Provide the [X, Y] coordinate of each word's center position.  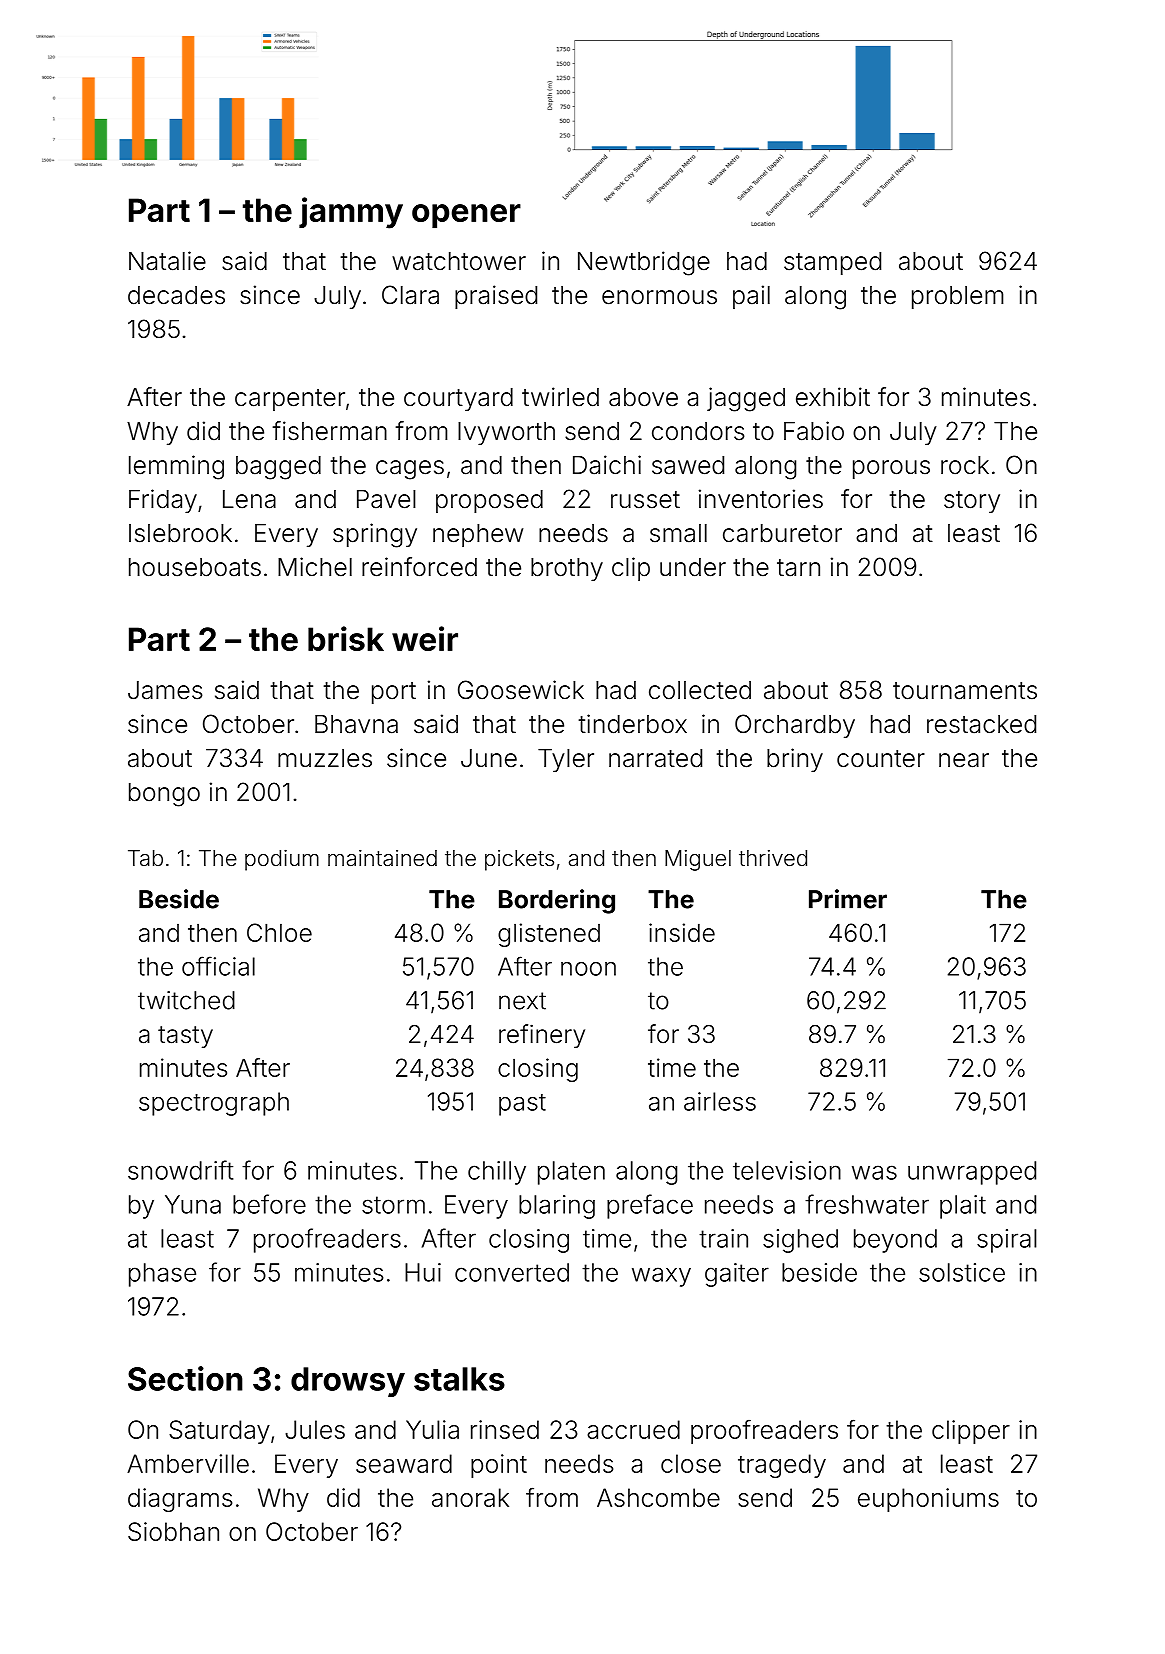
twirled [560, 397]
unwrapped [972, 1173]
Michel [315, 567]
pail [751, 297]
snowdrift [180, 1170]
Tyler [566, 760]
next [522, 1001]
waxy [661, 1277]
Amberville [188, 1463]
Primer [848, 899]
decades [176, 295]
